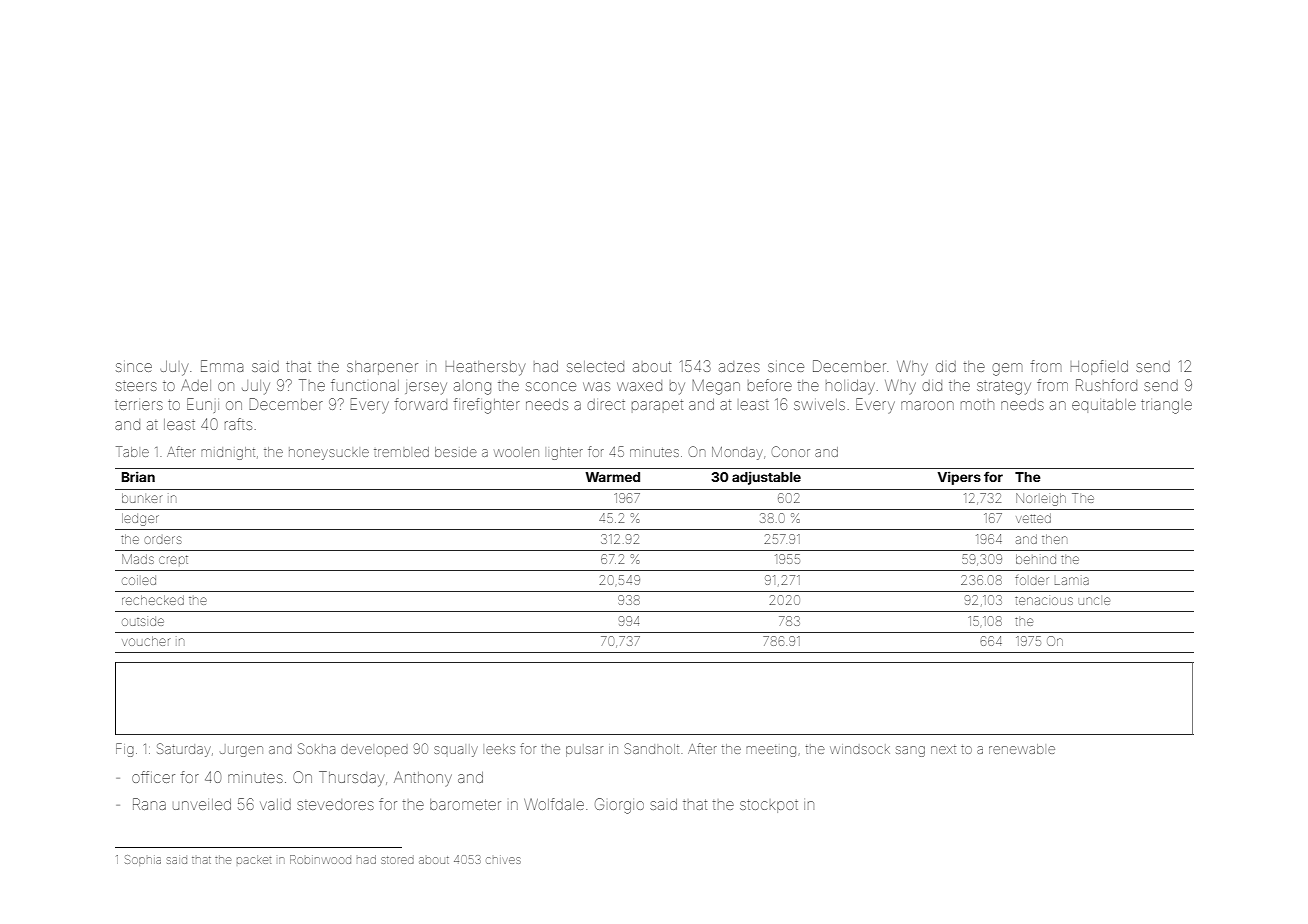  I want to click on vetted, so click(1033, 518).
